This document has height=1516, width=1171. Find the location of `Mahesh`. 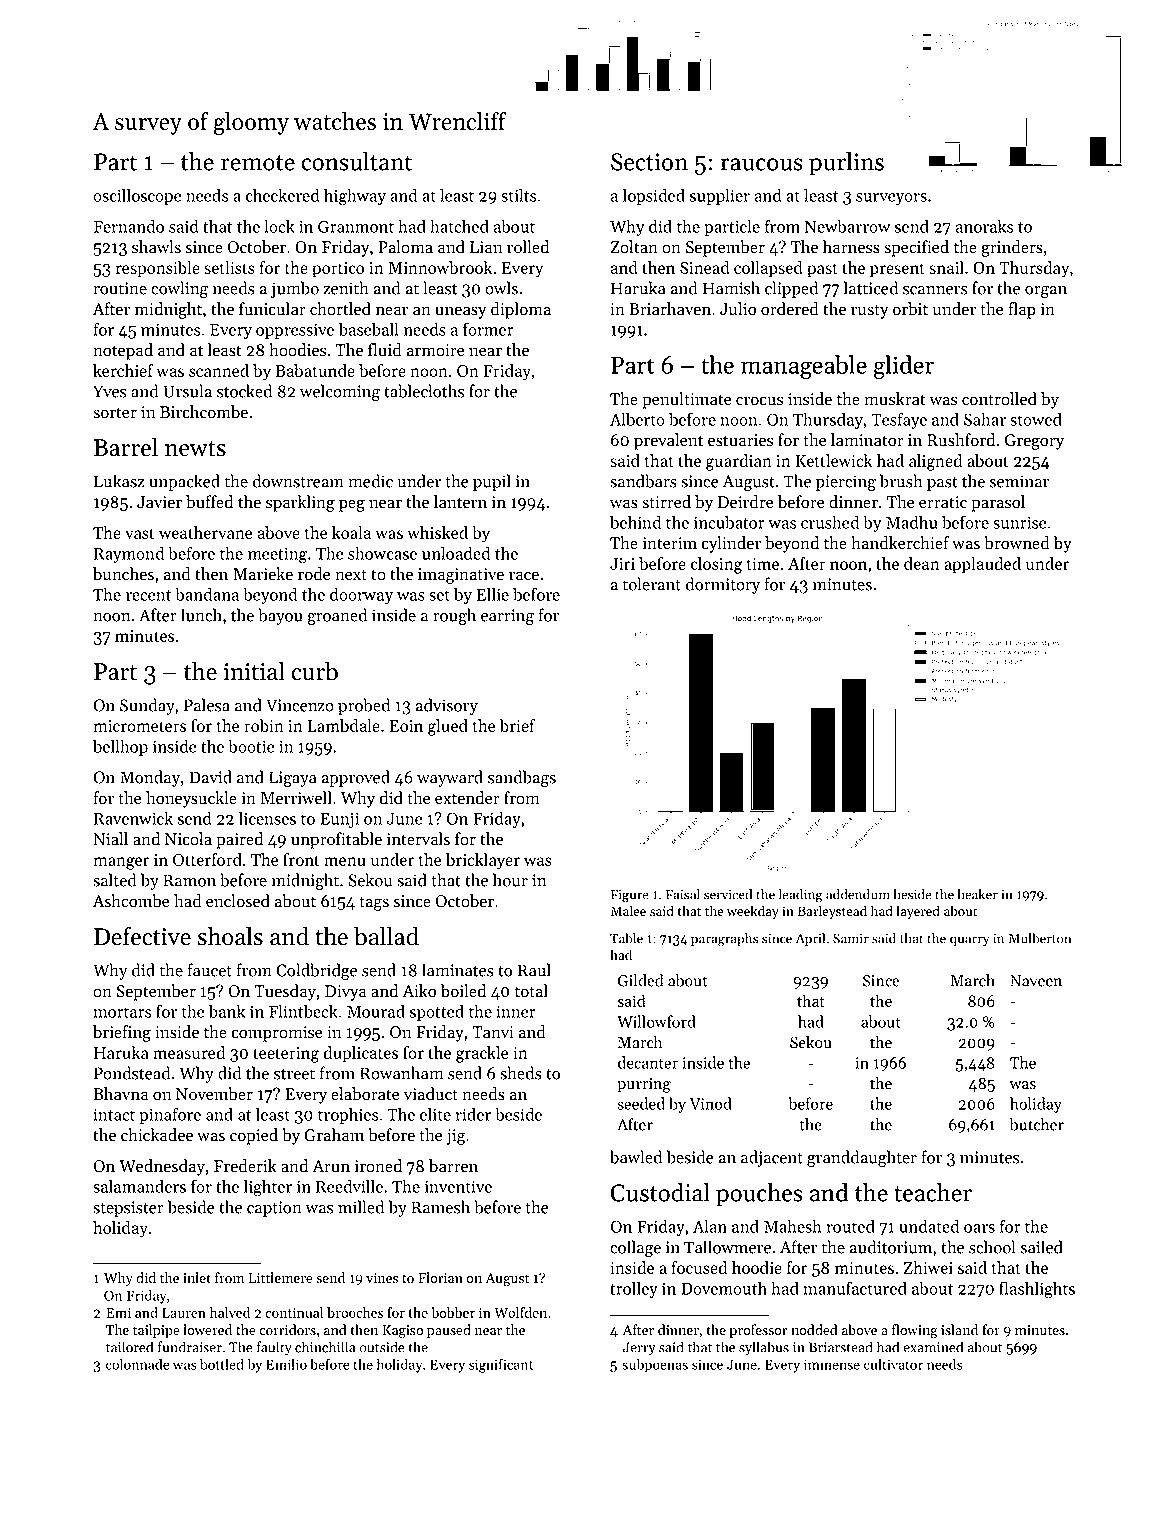

Mahesh is located at coordinates (793, 1226).
